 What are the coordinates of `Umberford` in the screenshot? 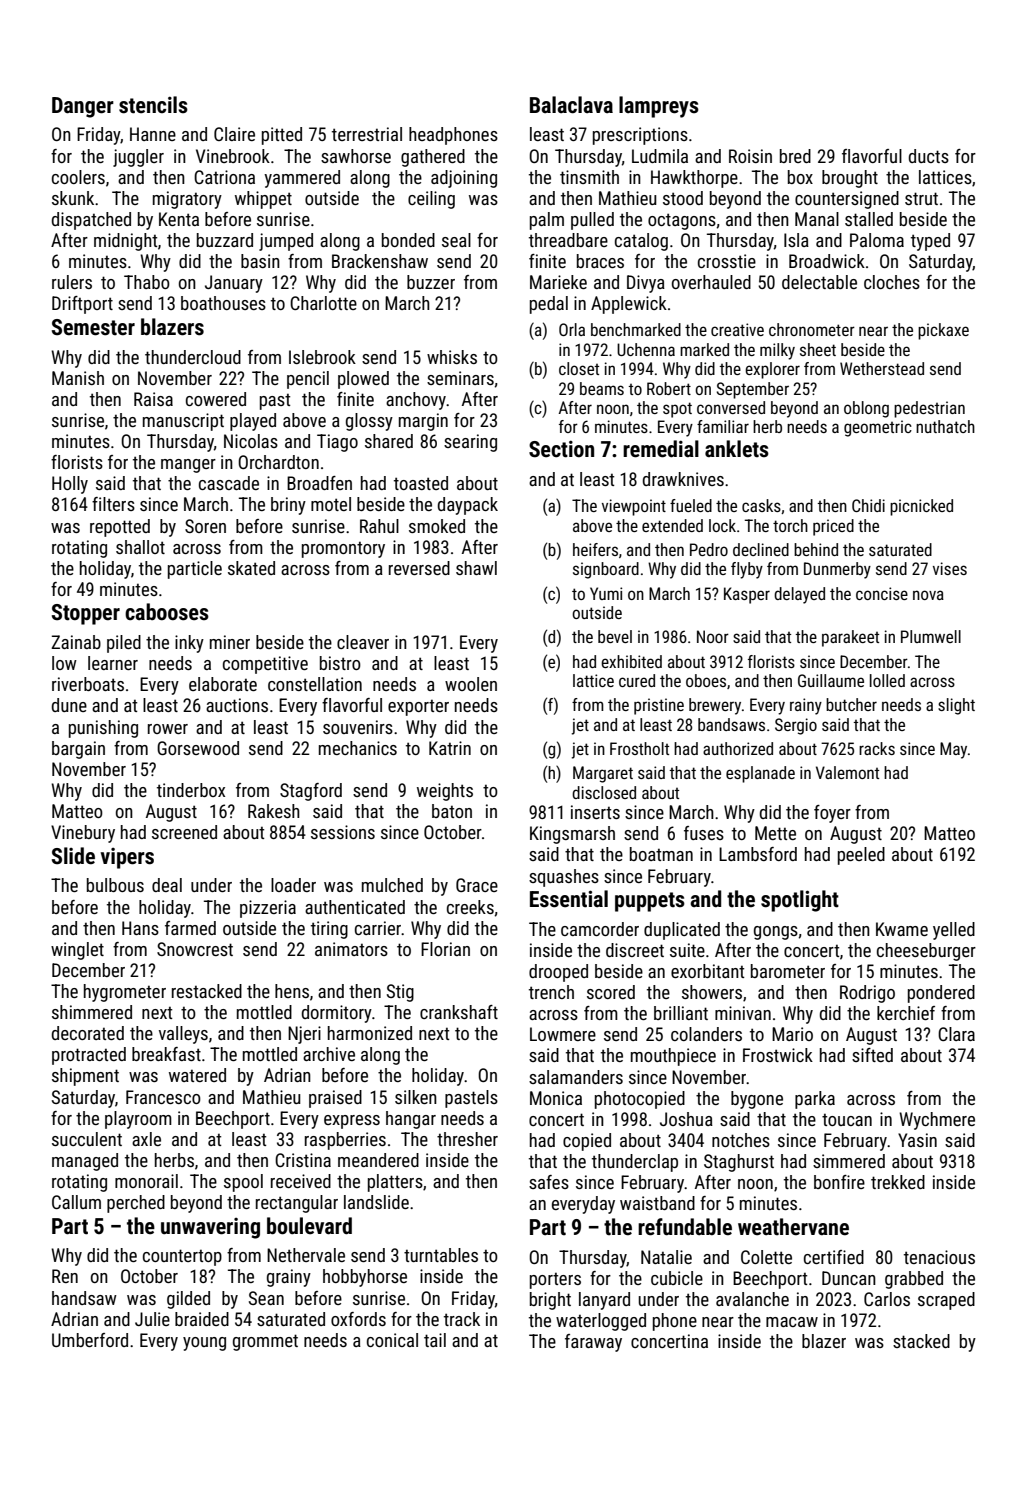 It's located at (90, 1340).
